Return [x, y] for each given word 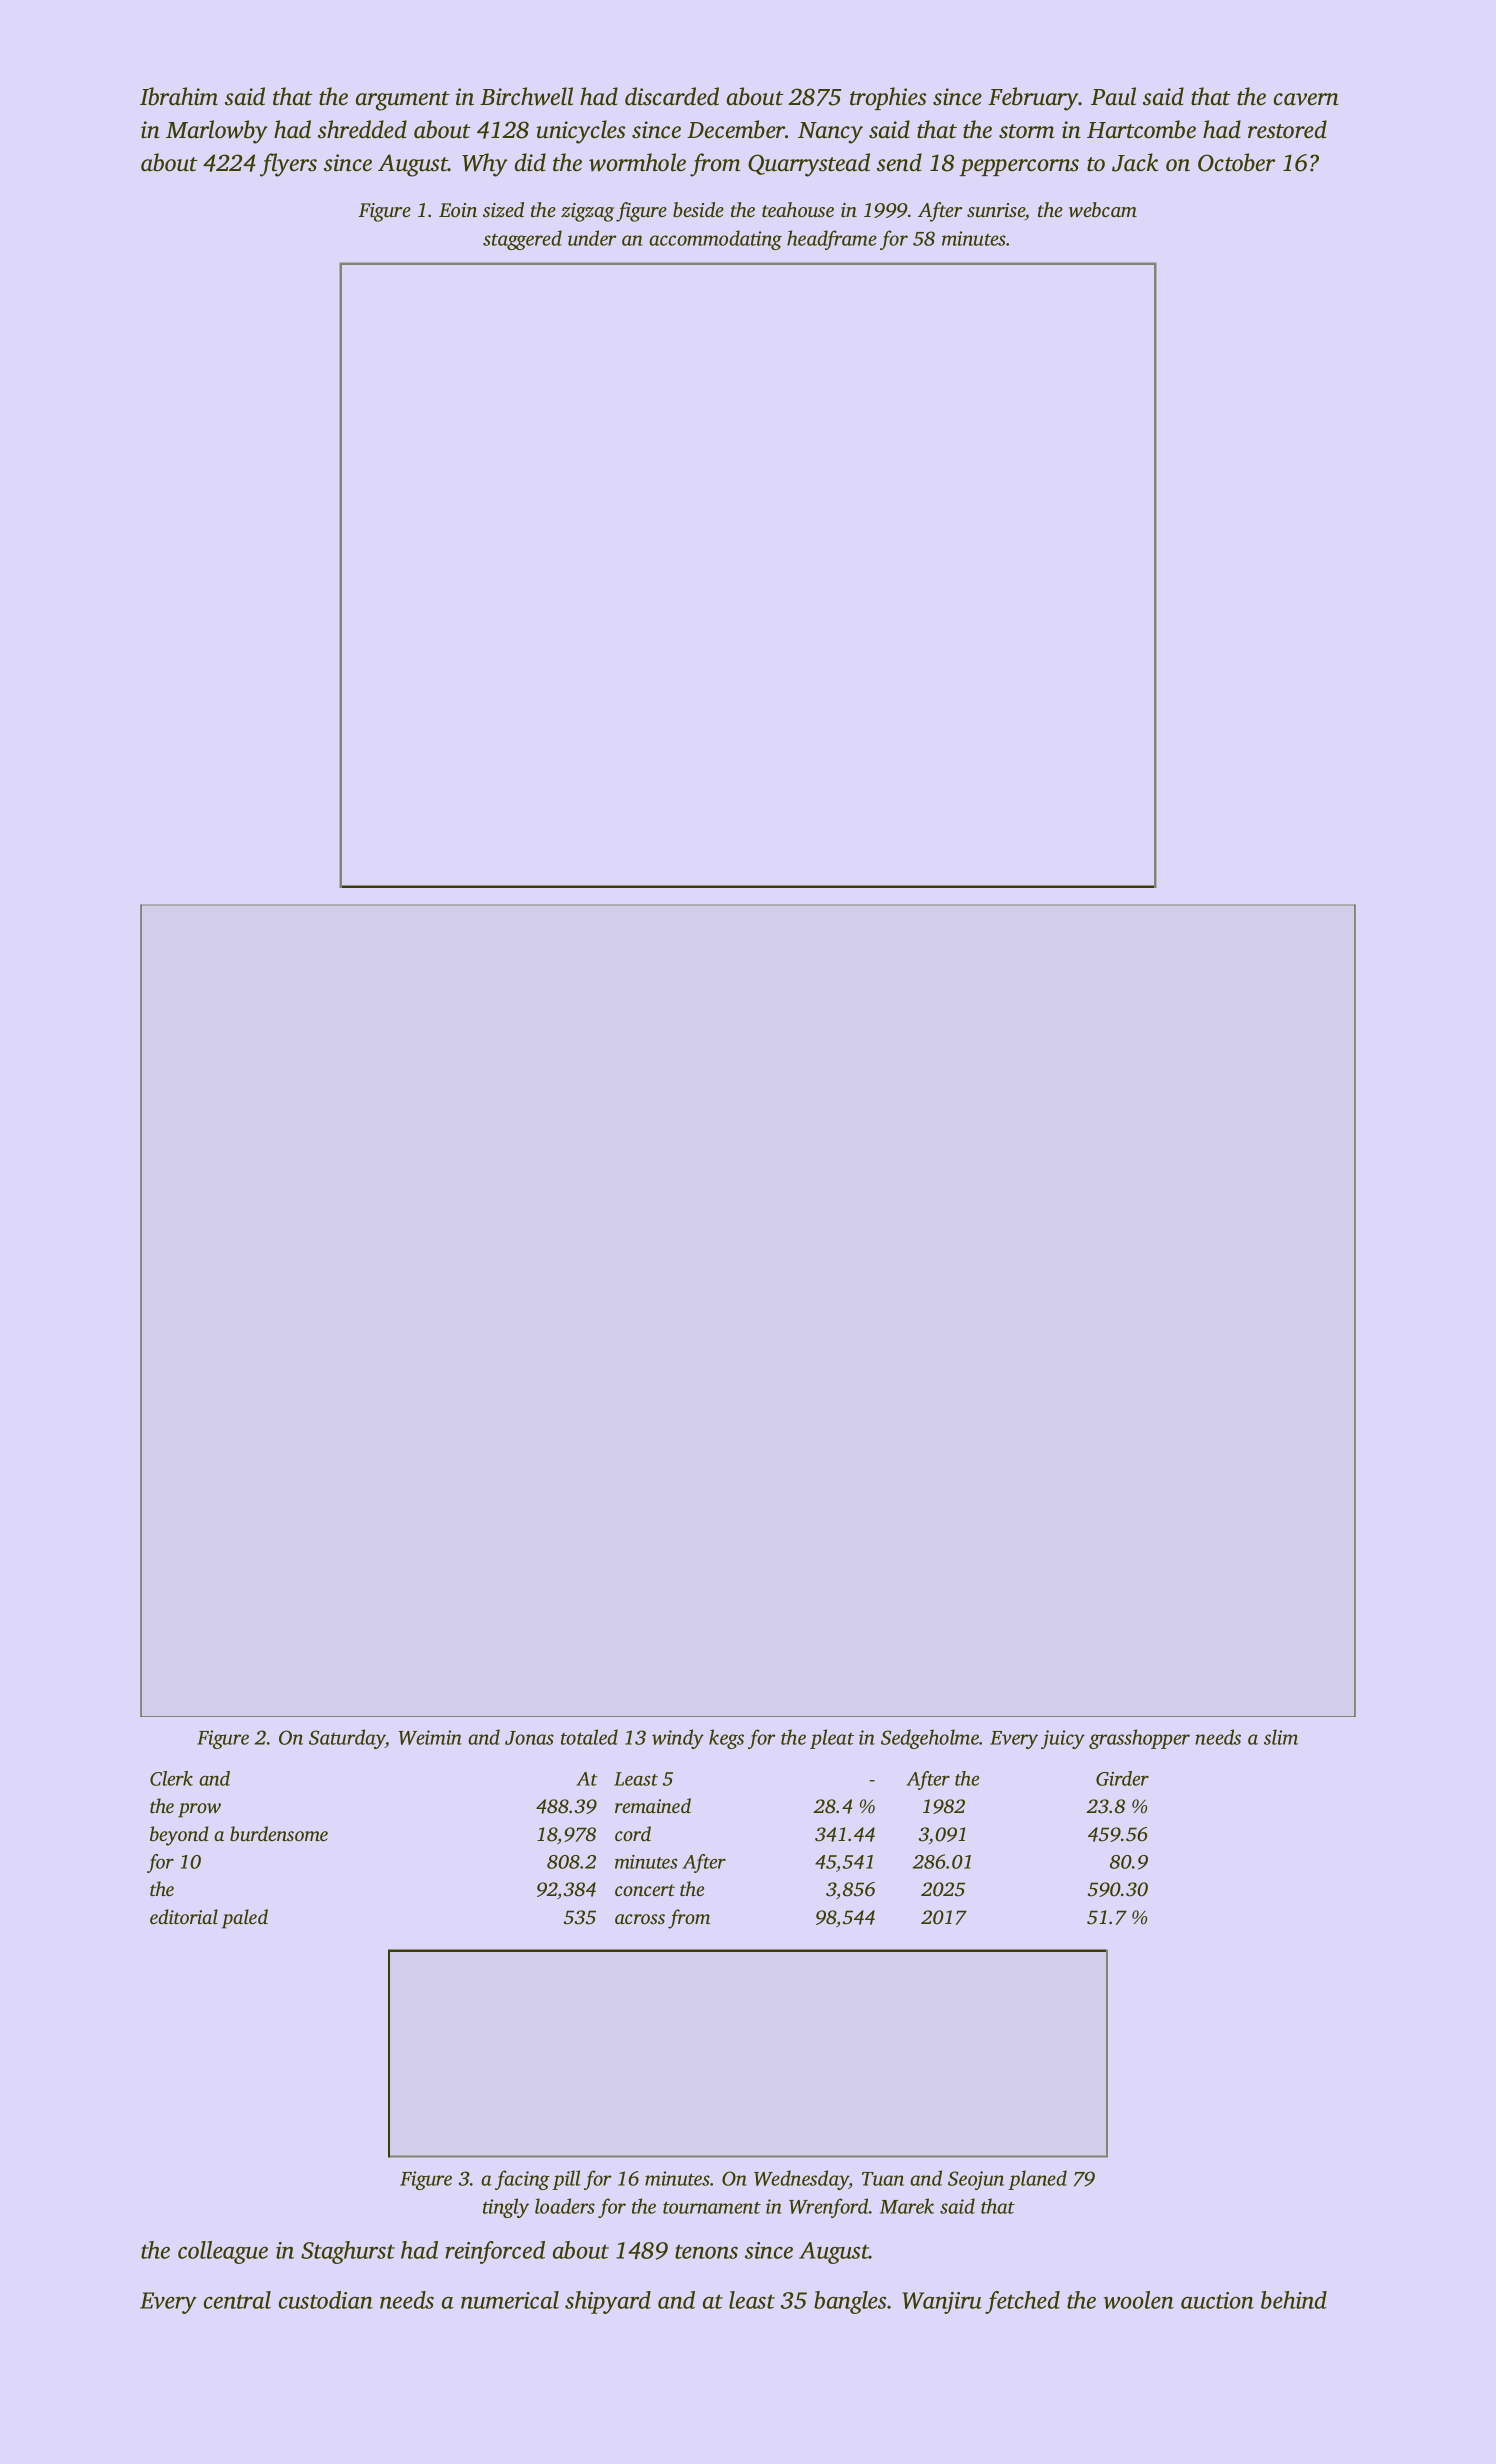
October [1236, 162]
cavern [1306, 99]
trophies [888, 98]
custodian [326, 2300]
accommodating [715, 240]
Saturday [347, 1739]
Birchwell [526, 96]
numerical [510, 2300]
